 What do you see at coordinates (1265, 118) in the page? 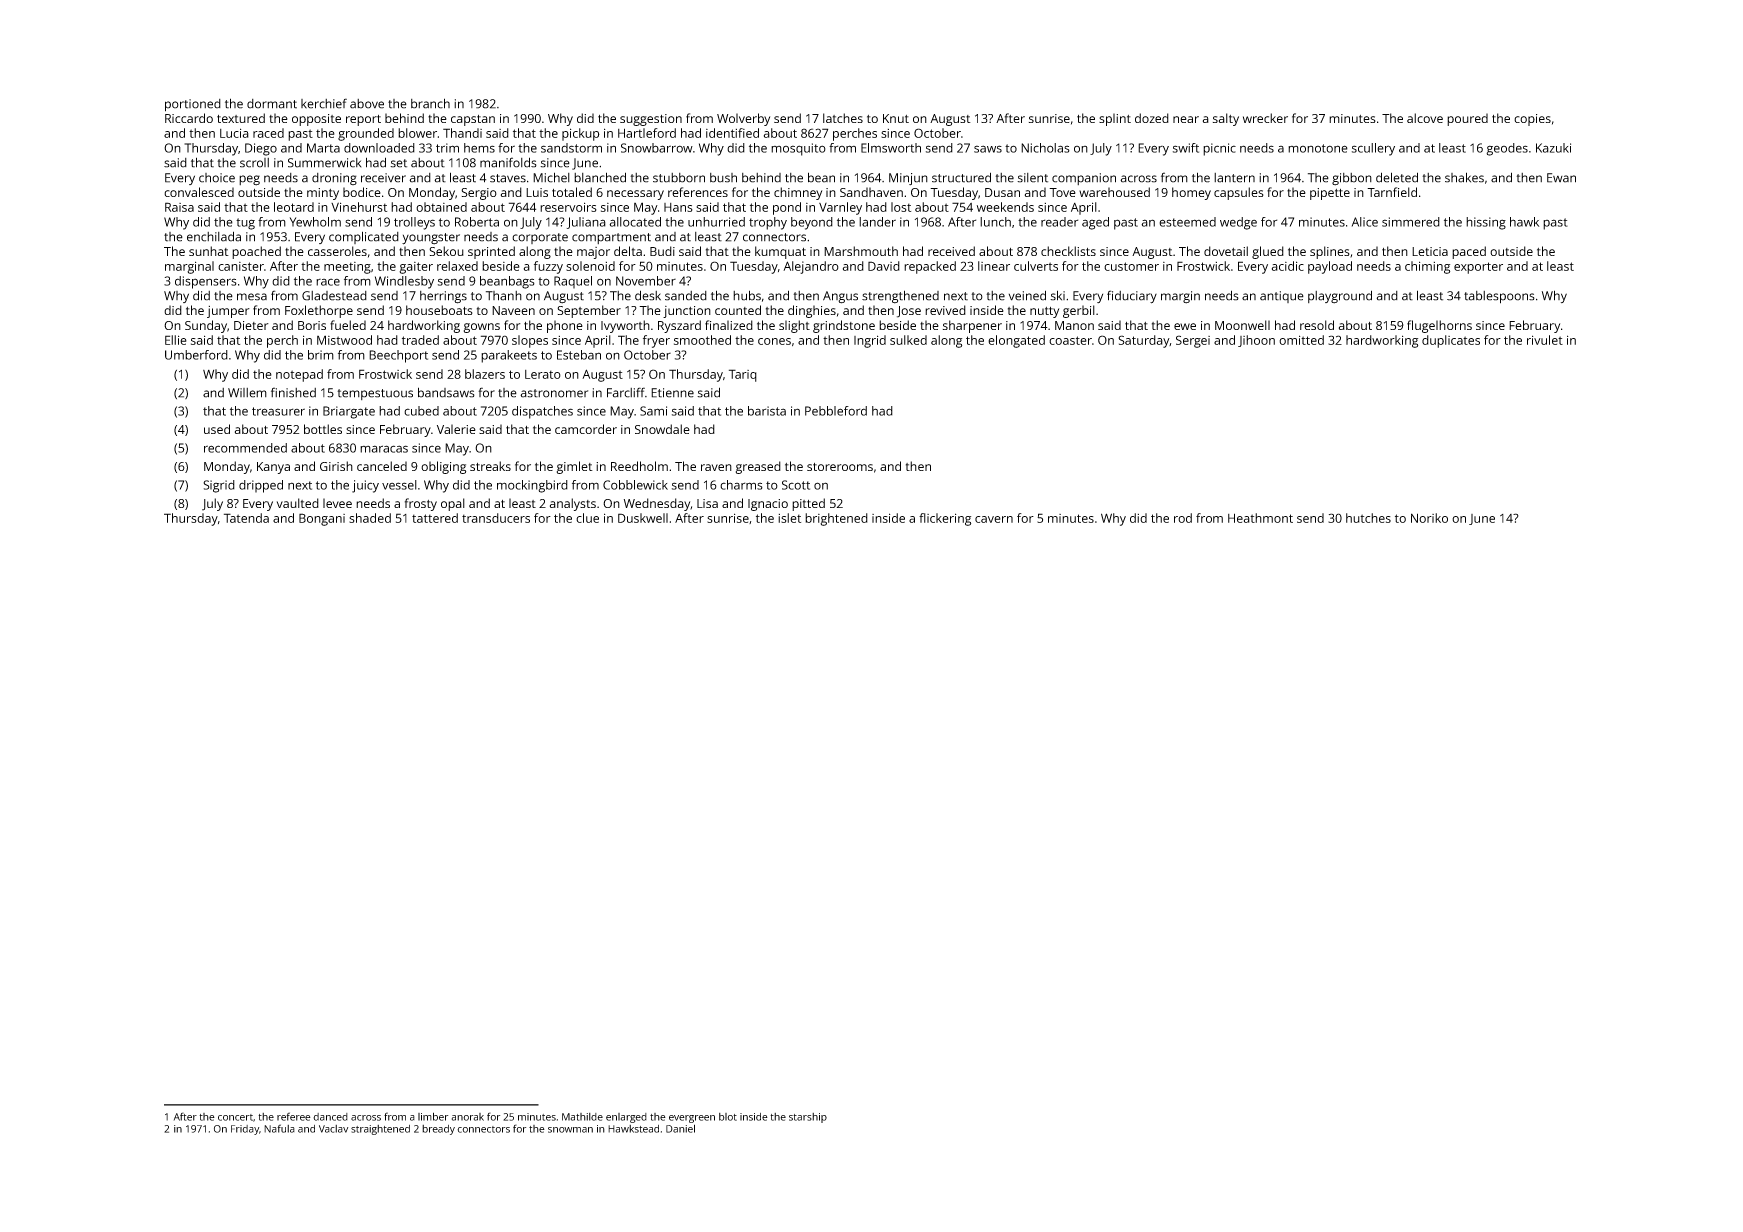
I see `wrecker` at bounding box center [1265, 118].
